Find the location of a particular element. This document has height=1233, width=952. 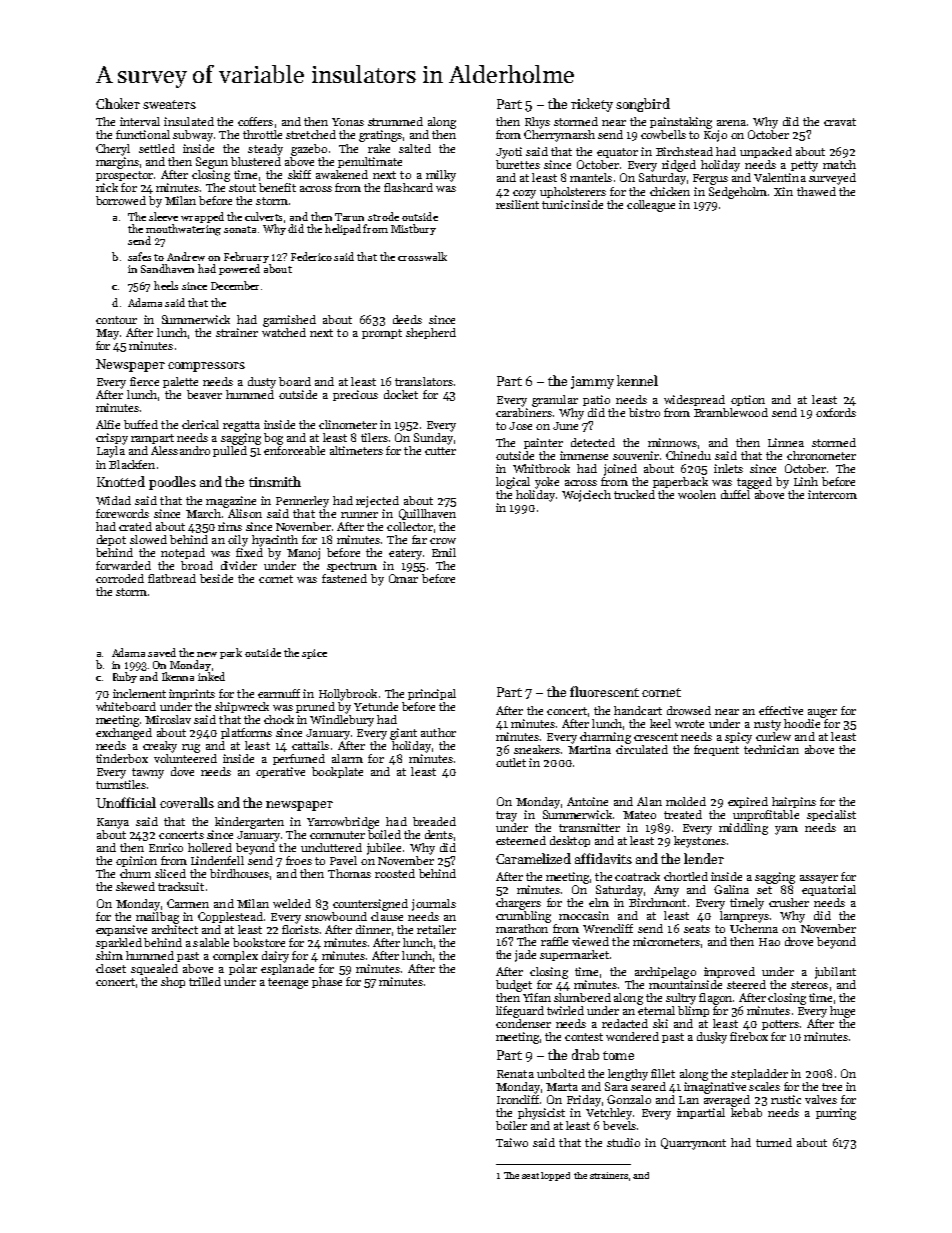

fastened is located at coordinates (344, 578).
